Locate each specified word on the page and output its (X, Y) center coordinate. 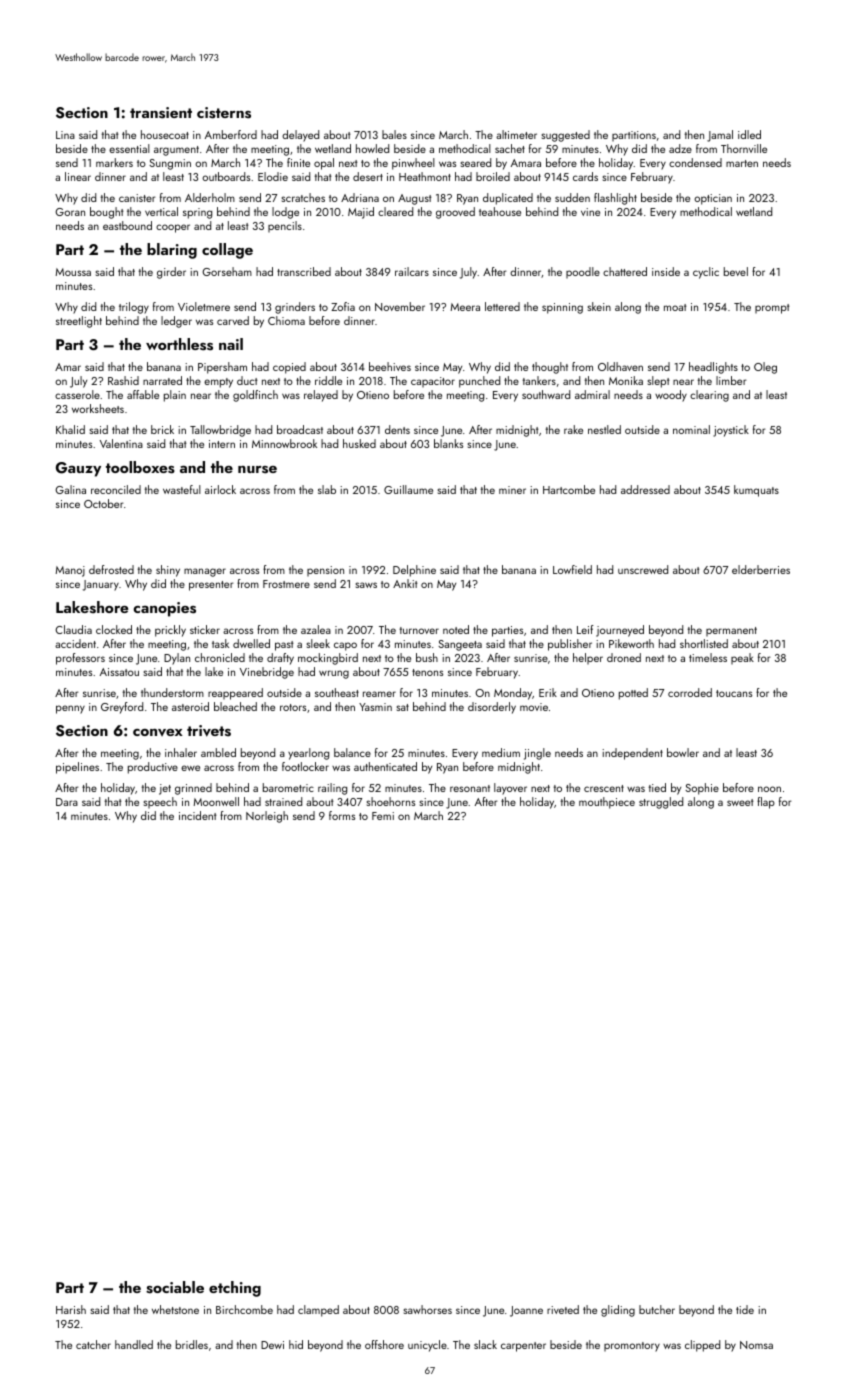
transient (161, 113)
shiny (168, 571)
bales (394, 134)
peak (742, 658)
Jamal (720, 136)
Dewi (272, 1345)
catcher (93, 1344)
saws (366, 585)
